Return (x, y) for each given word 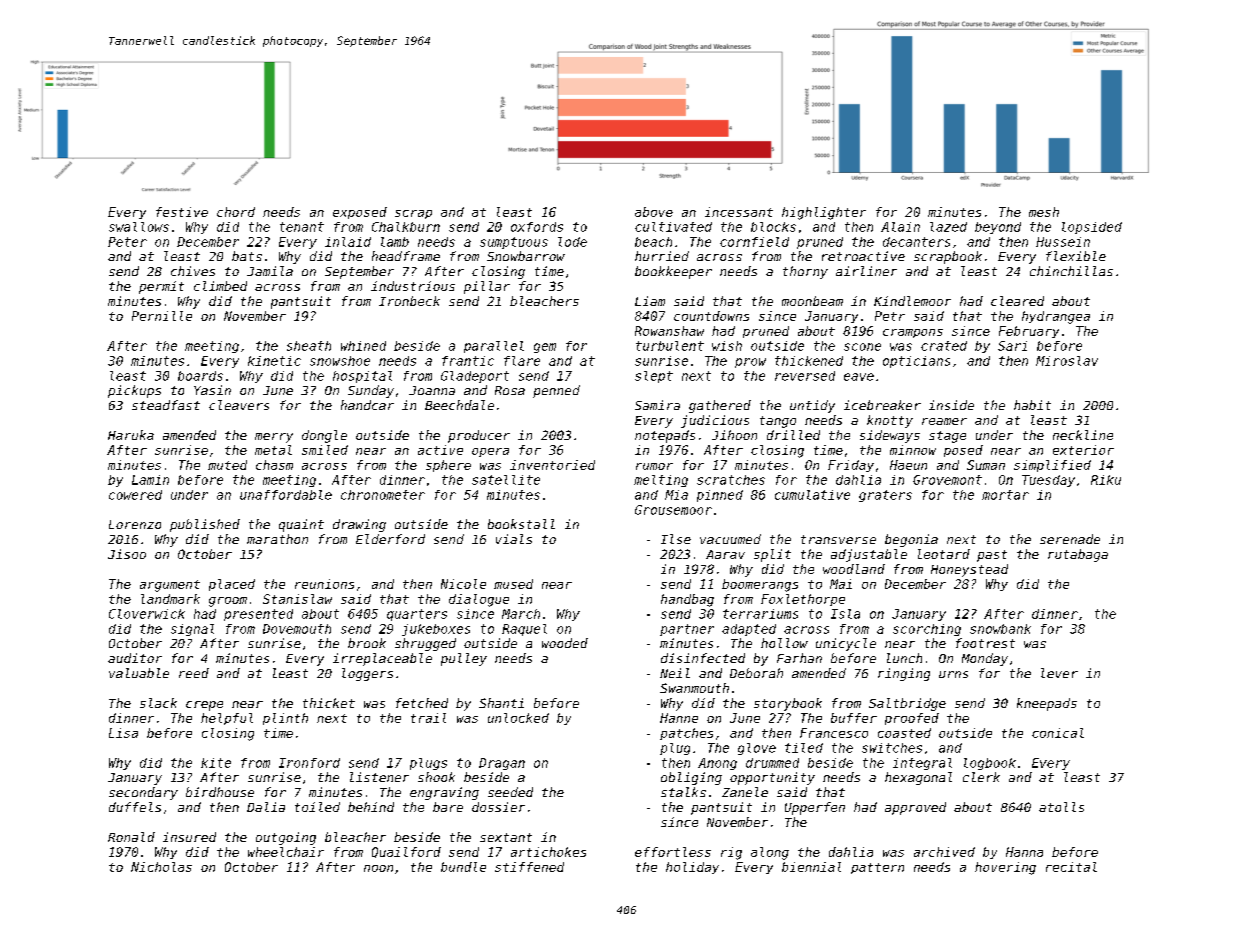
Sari (1012, 346)
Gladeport (475, 377)
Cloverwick (147, 614)
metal (273, 450)
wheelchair (286, 852)
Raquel (524, 630)
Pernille (162, 316)
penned (556, 391)
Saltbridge (907, 704)
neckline (1083, 435)
